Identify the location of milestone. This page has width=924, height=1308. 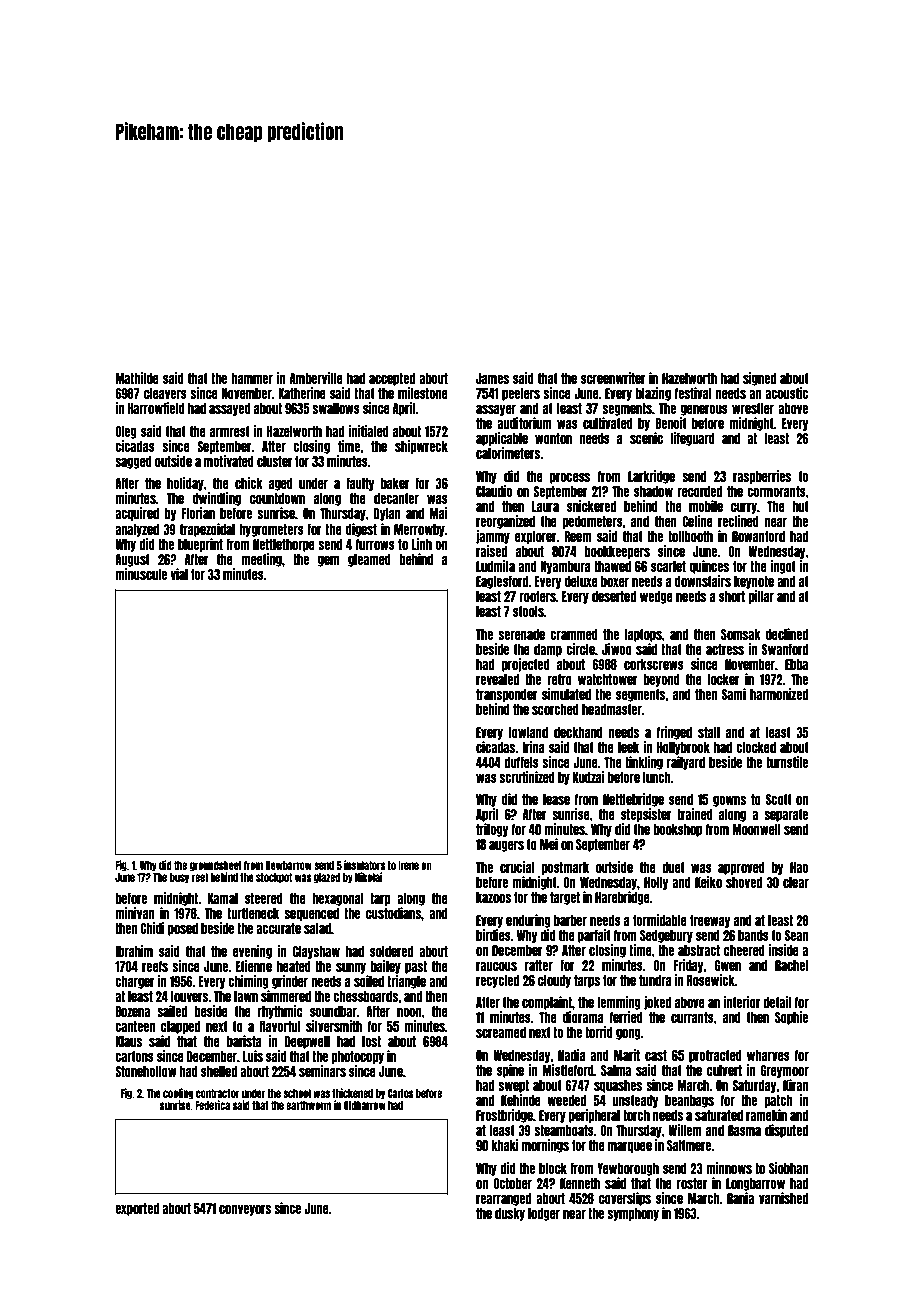
(423, 393).
